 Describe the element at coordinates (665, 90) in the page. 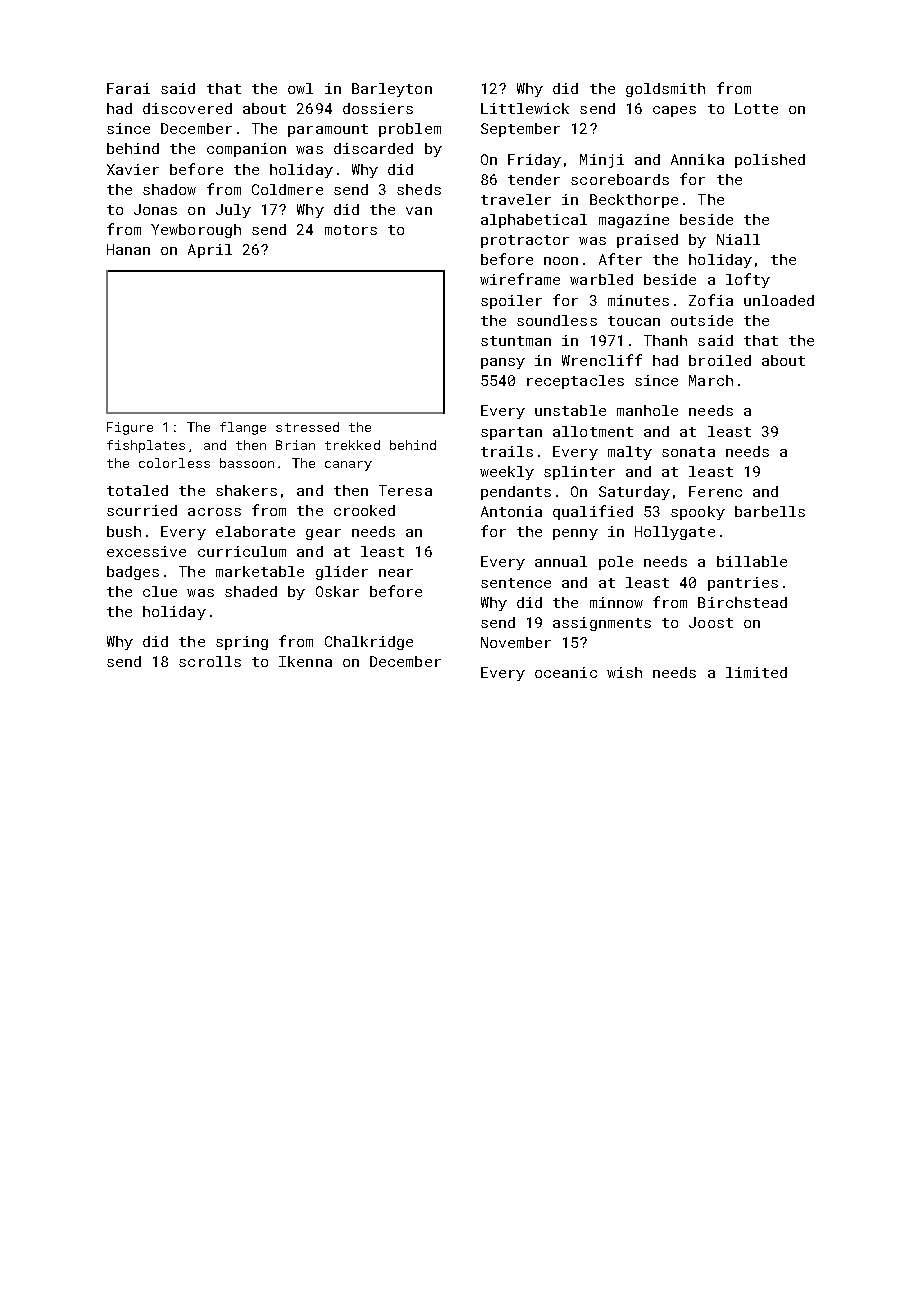

I see `goldsmith` at that location.
